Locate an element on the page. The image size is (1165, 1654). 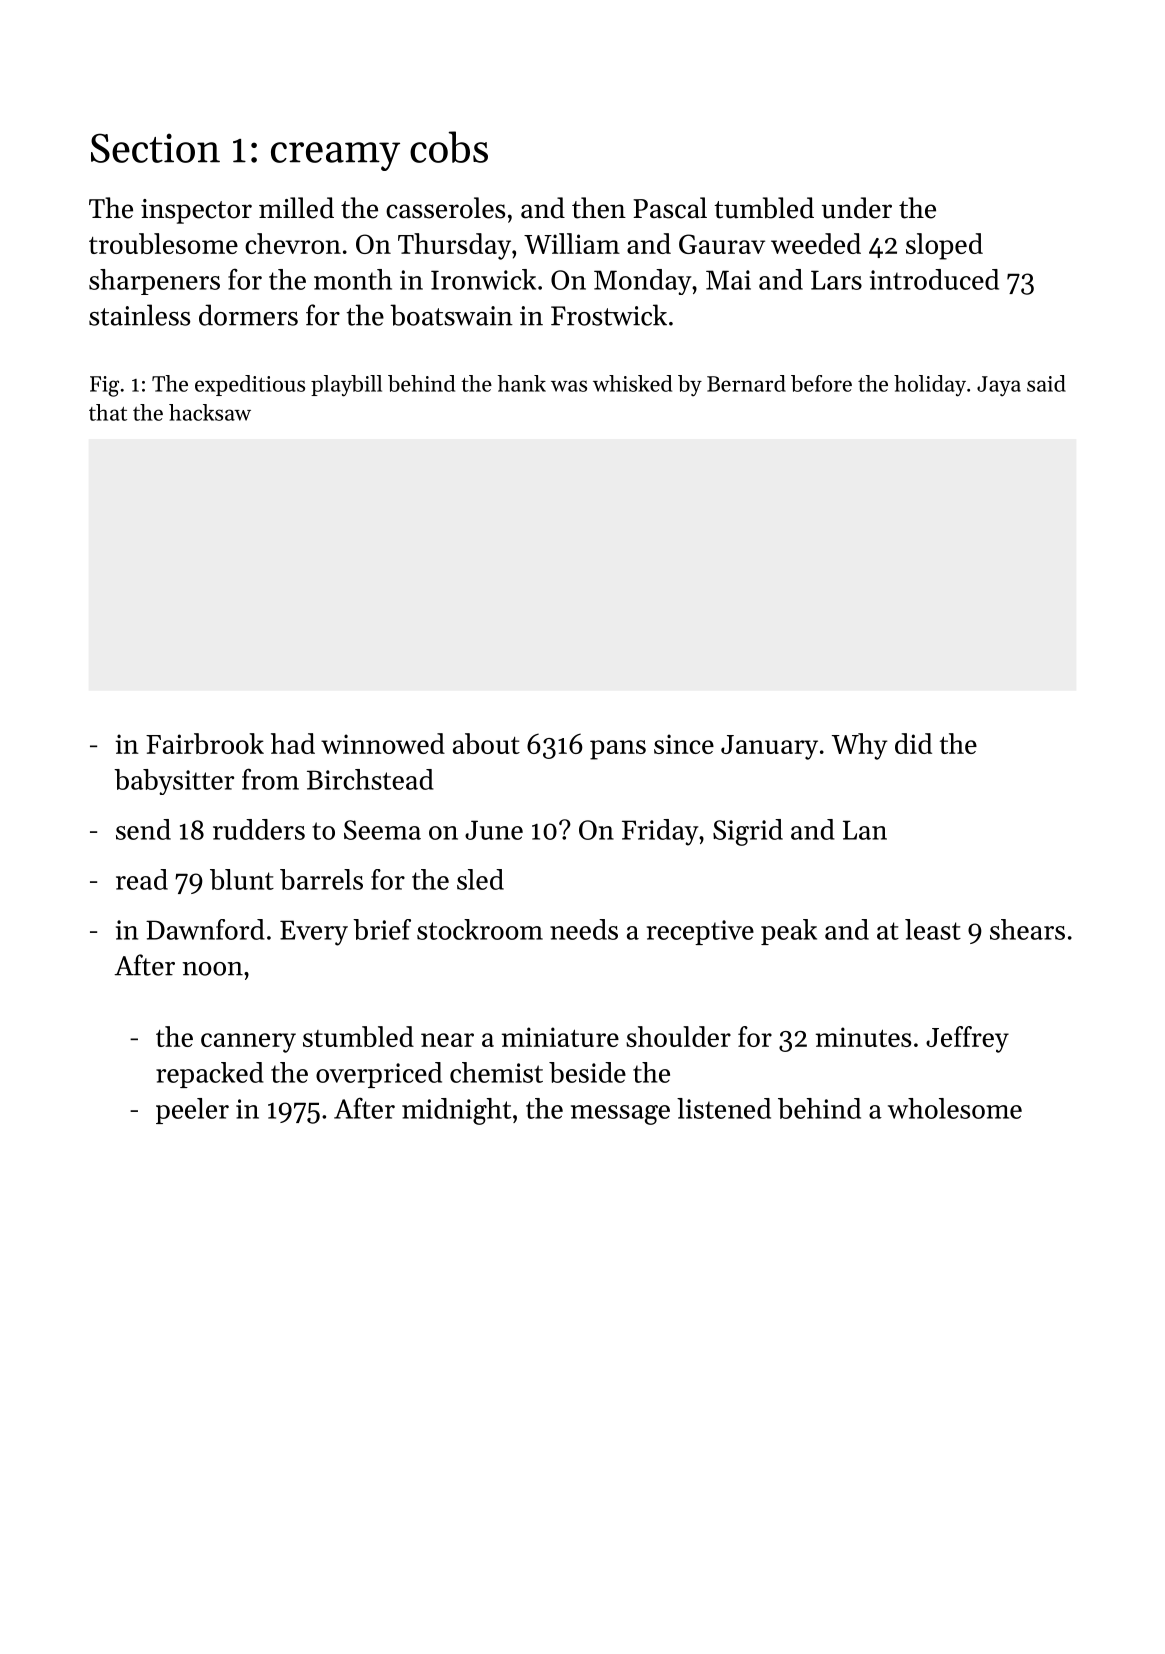
Lan is located at coordinates (865, 830).
